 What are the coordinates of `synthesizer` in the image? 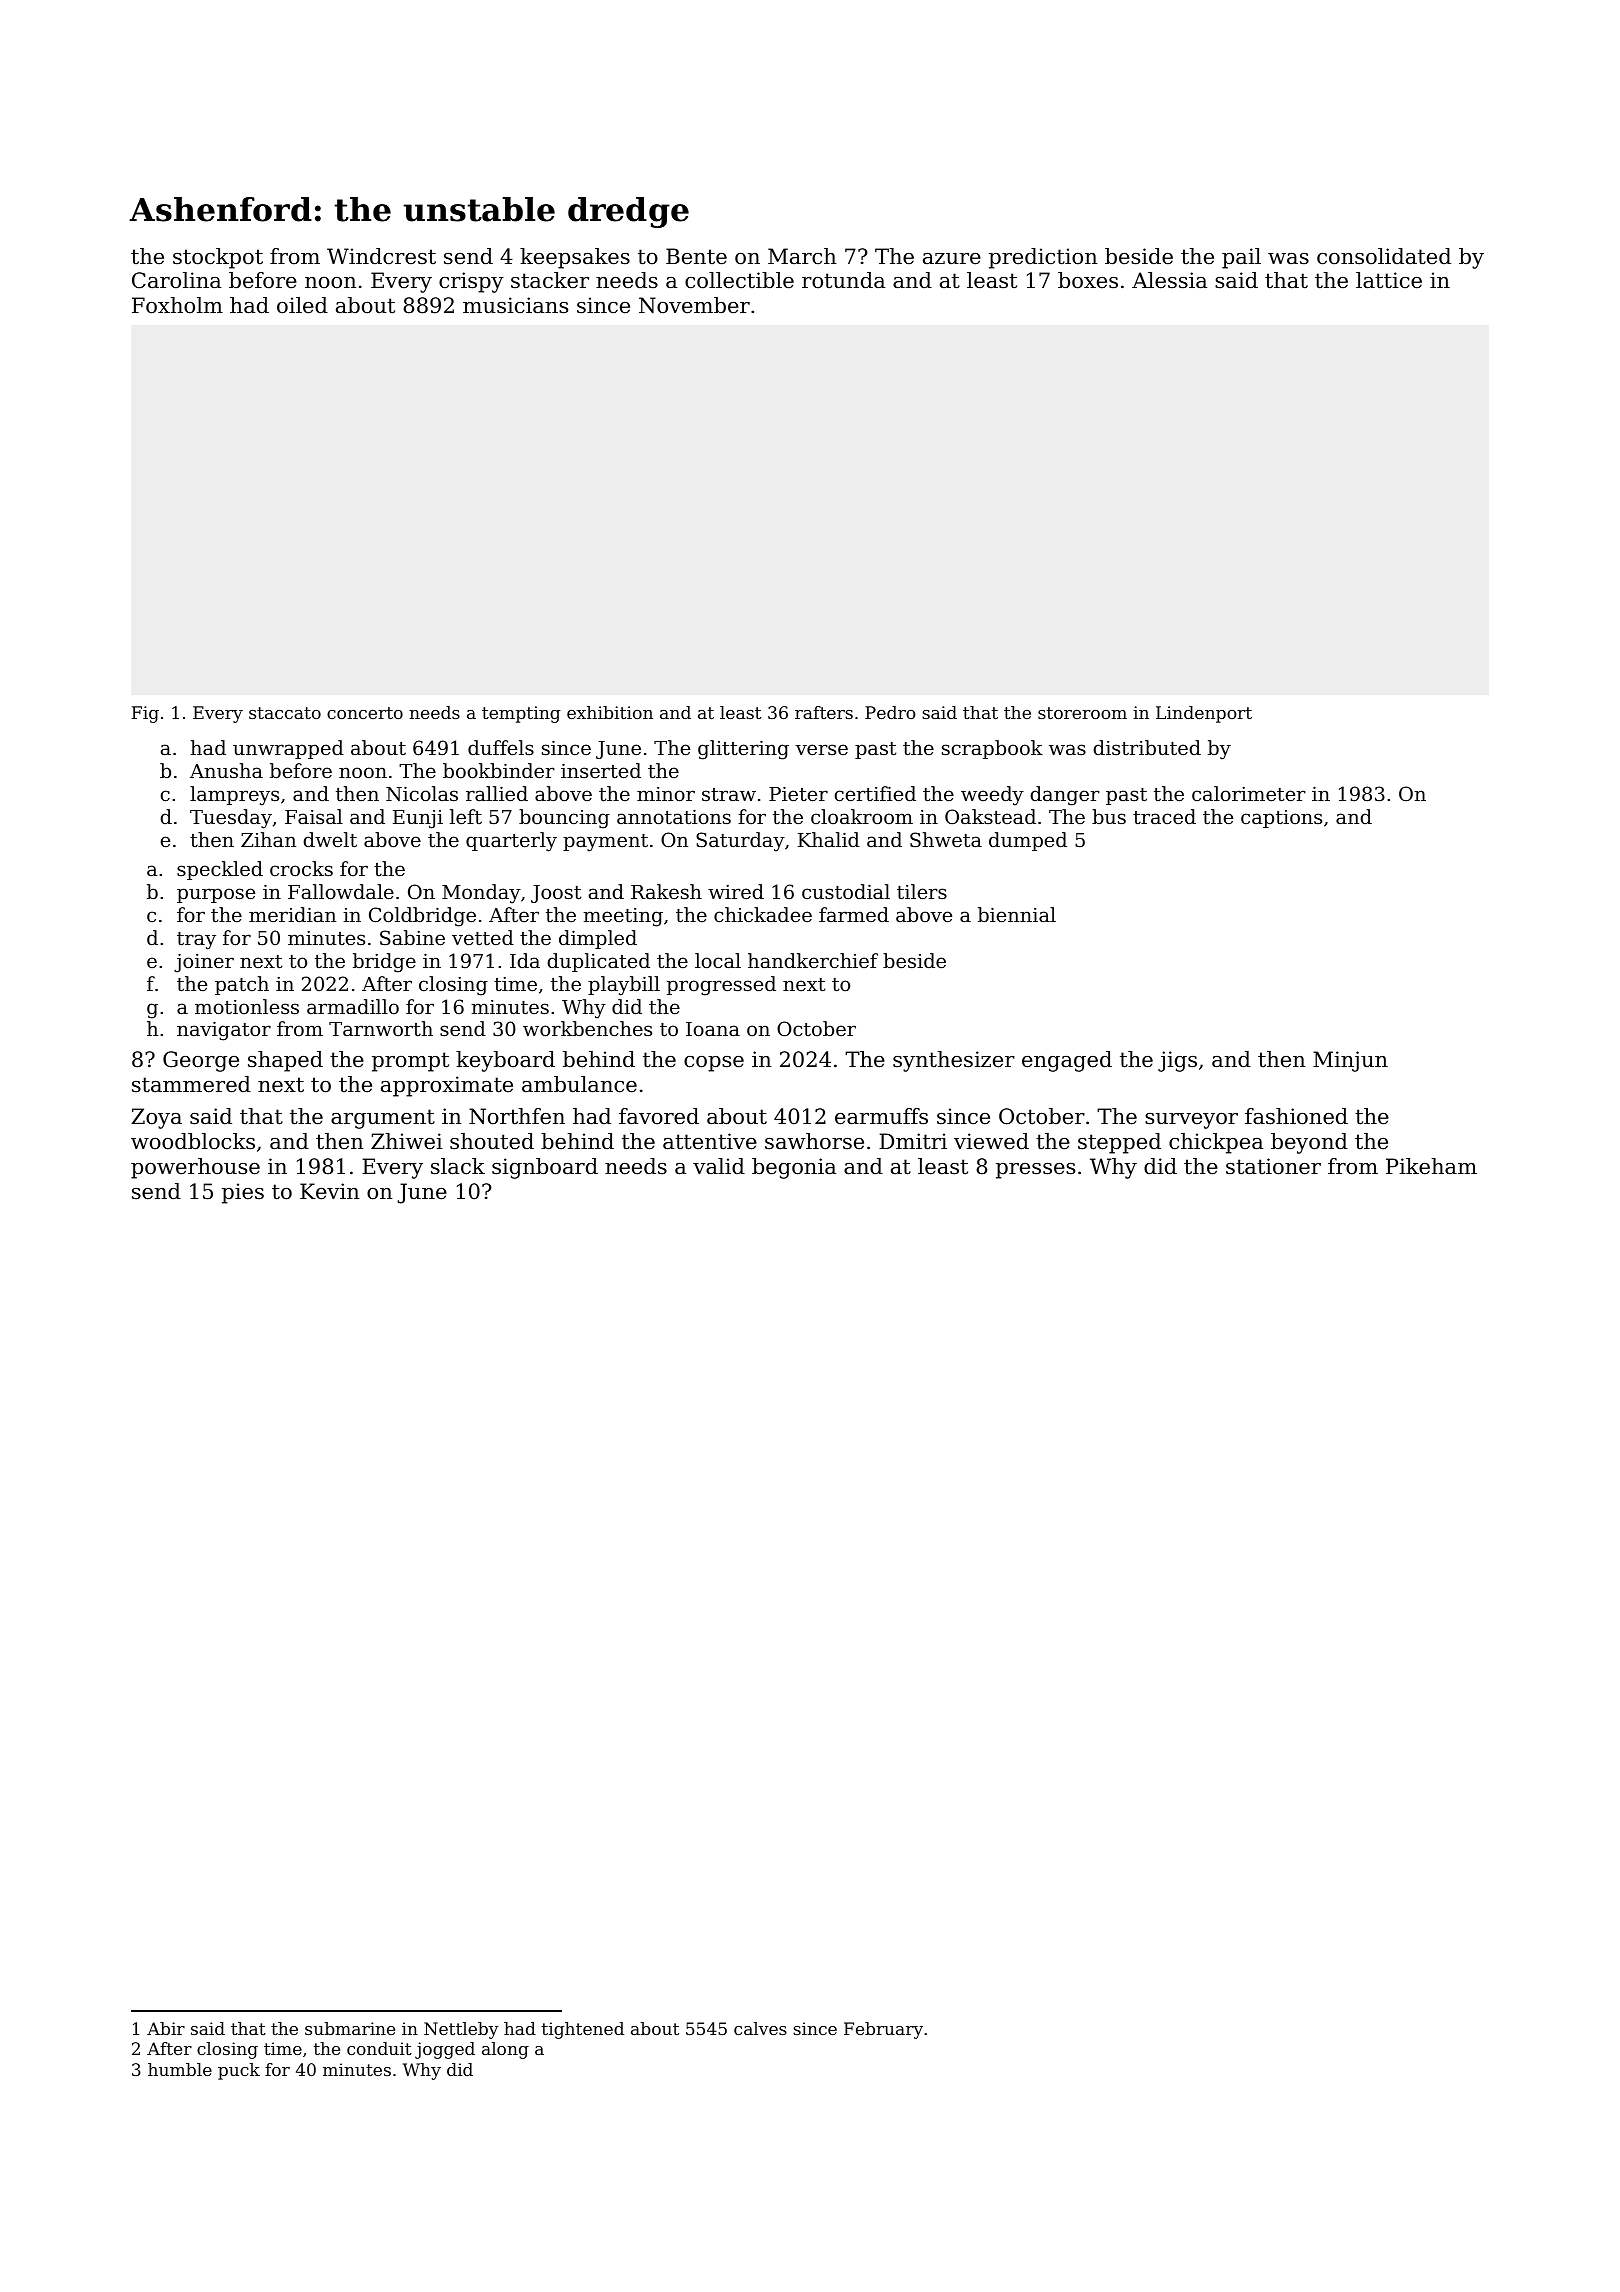 It's located at (954, 1061).
